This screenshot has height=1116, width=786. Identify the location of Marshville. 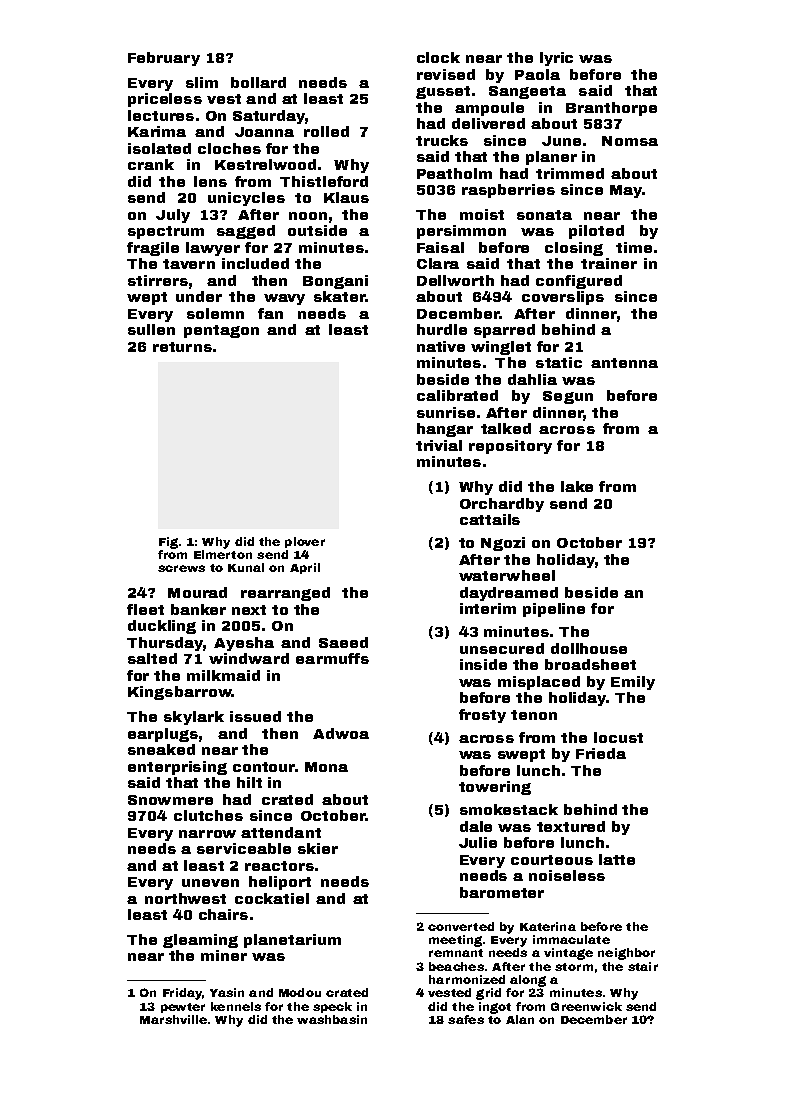
(173, 1019).
